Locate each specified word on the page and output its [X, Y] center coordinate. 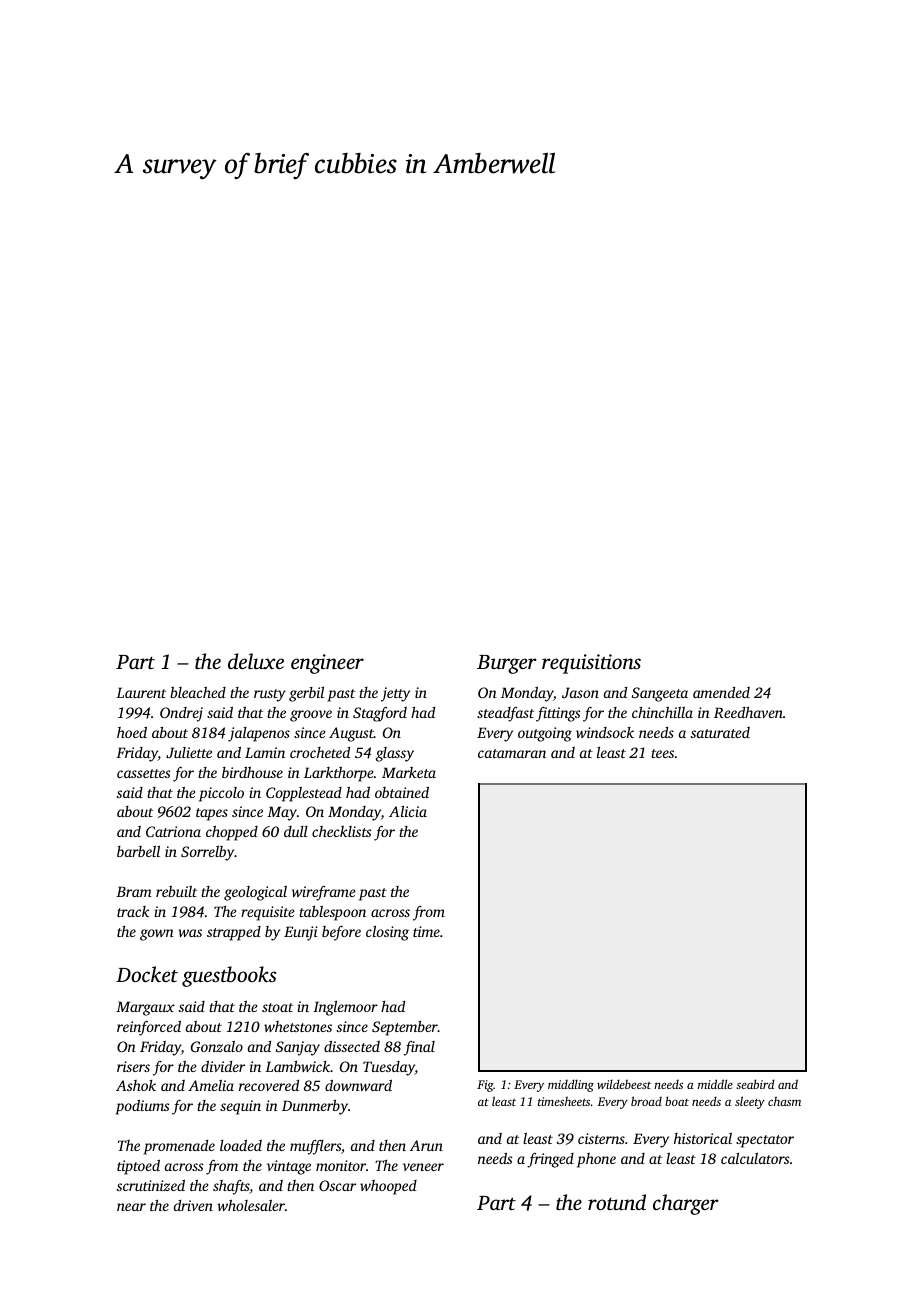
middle [715, 1084]
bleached [198, 692]
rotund [617, 1202]
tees [662, 753]
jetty [395, 694]
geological [255, 893]
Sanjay [298, 1048]
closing [387, 933]
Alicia [408, 811]
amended [721, 692]
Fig [485, 1086]
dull [296, 831]
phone [596, 1160]
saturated [720, 732]
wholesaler [251, 1205]
